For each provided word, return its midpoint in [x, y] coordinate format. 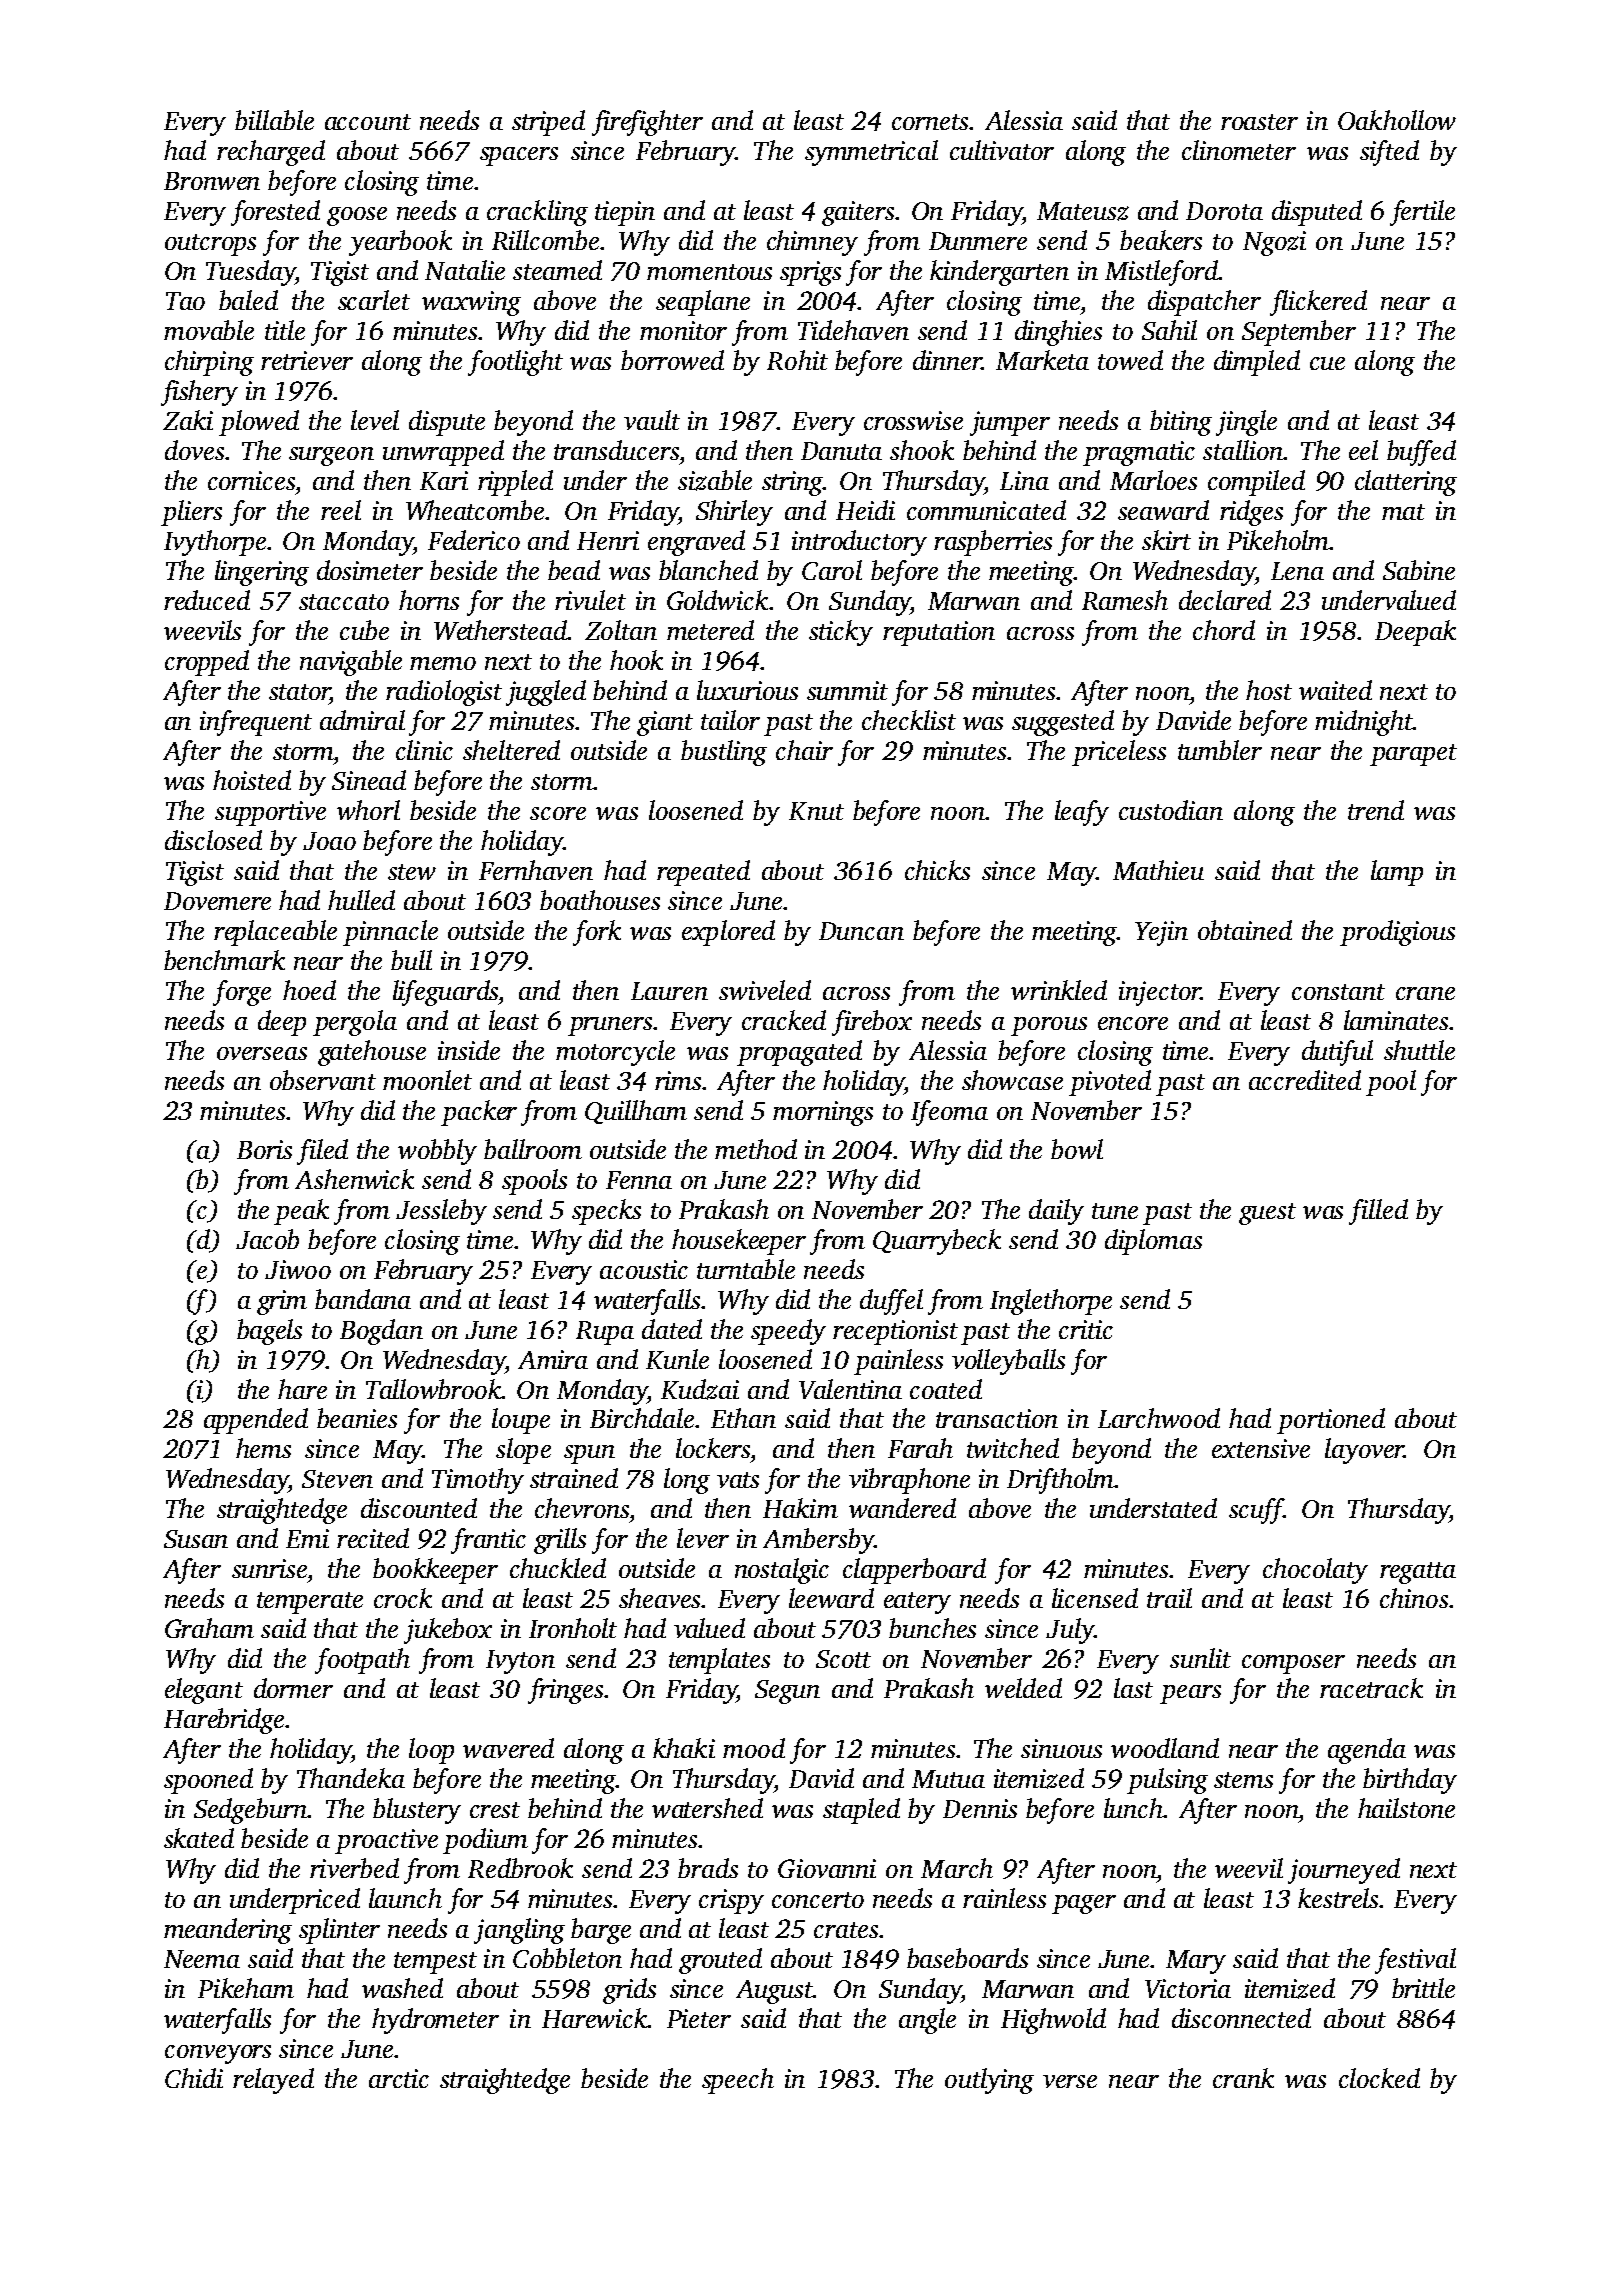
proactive [386, 1841]
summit [847, 690]
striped [548, 123]
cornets [930, 122]
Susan [196, 1539]
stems [1243, 1780]
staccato [344, 602]
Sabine [1419, 570]
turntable [746, 1269]
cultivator [1002, 150]
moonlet [427, 1080]
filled [1378, 1212]
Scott [843, 1659]
